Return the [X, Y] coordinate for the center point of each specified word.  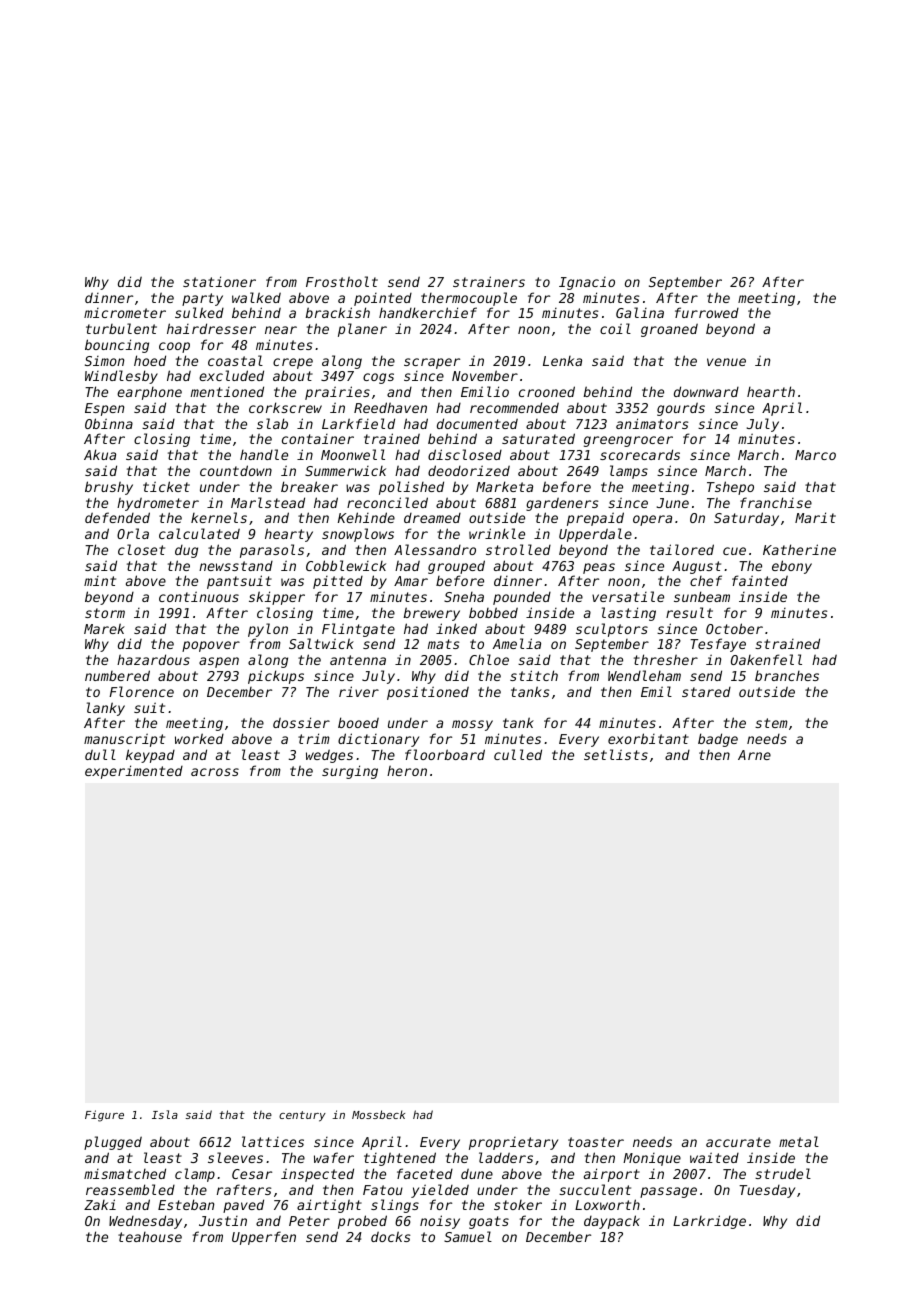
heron [407, 770]
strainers [489, 281]
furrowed [707, 312]
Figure [104, 1116]
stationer [219, 281]
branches [787, 675]
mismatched [125, 1173]
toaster [596, 1142]
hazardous [153, 659]
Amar [411, 581]
